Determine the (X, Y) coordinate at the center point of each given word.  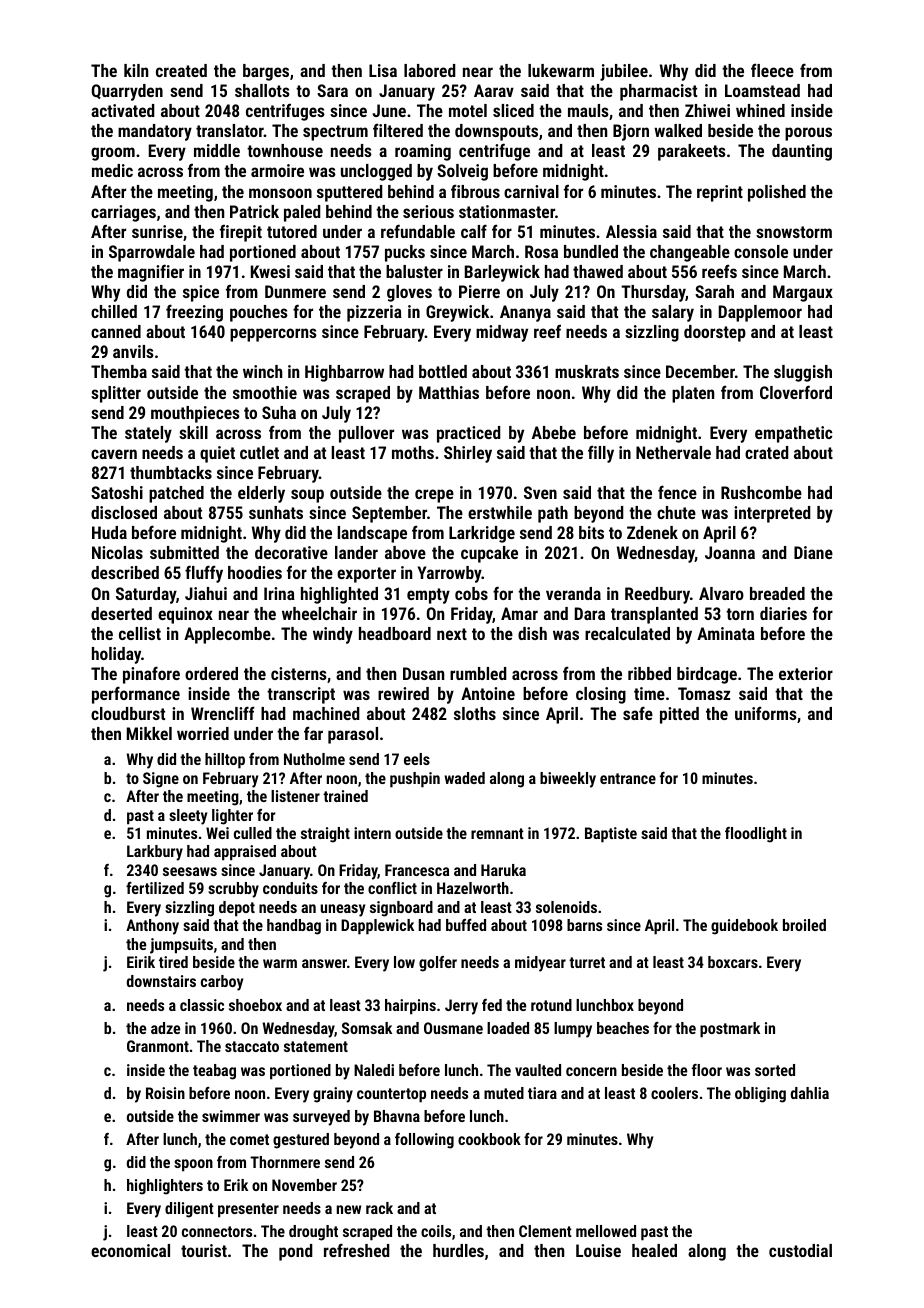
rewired (403, 693)
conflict (392, 888)
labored (430, 70)
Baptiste (611, 835)
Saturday (146, 595)
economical (130, 1250)
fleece (772, 70)
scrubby (233, 890)
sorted (775, 1070)
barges (266, 72)
